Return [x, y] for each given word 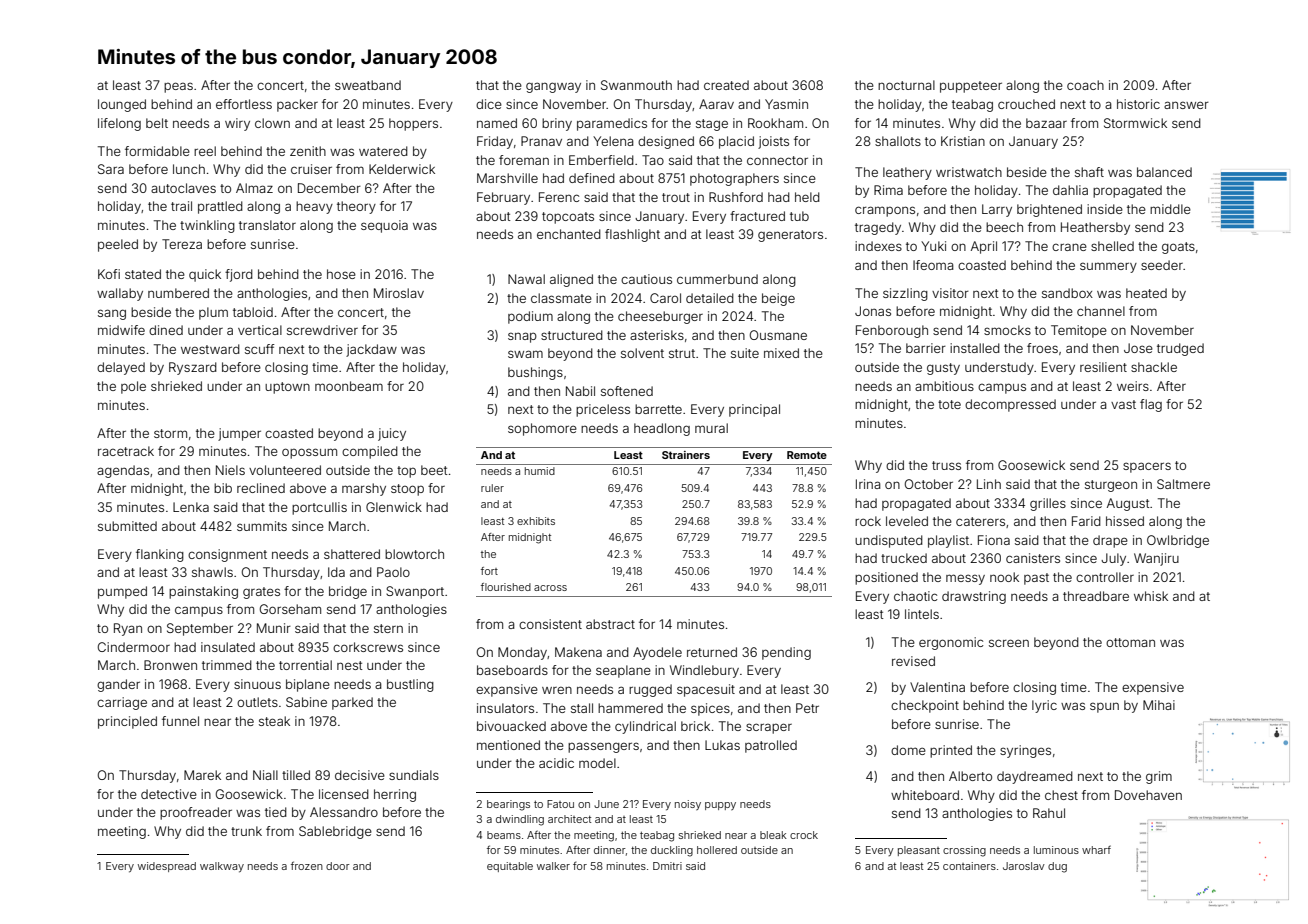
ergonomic [951, 643]
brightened [1049, 210]
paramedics [612, 124]
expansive [507, 690]
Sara [111, 169]
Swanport [415, 592]
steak [274, 721]
